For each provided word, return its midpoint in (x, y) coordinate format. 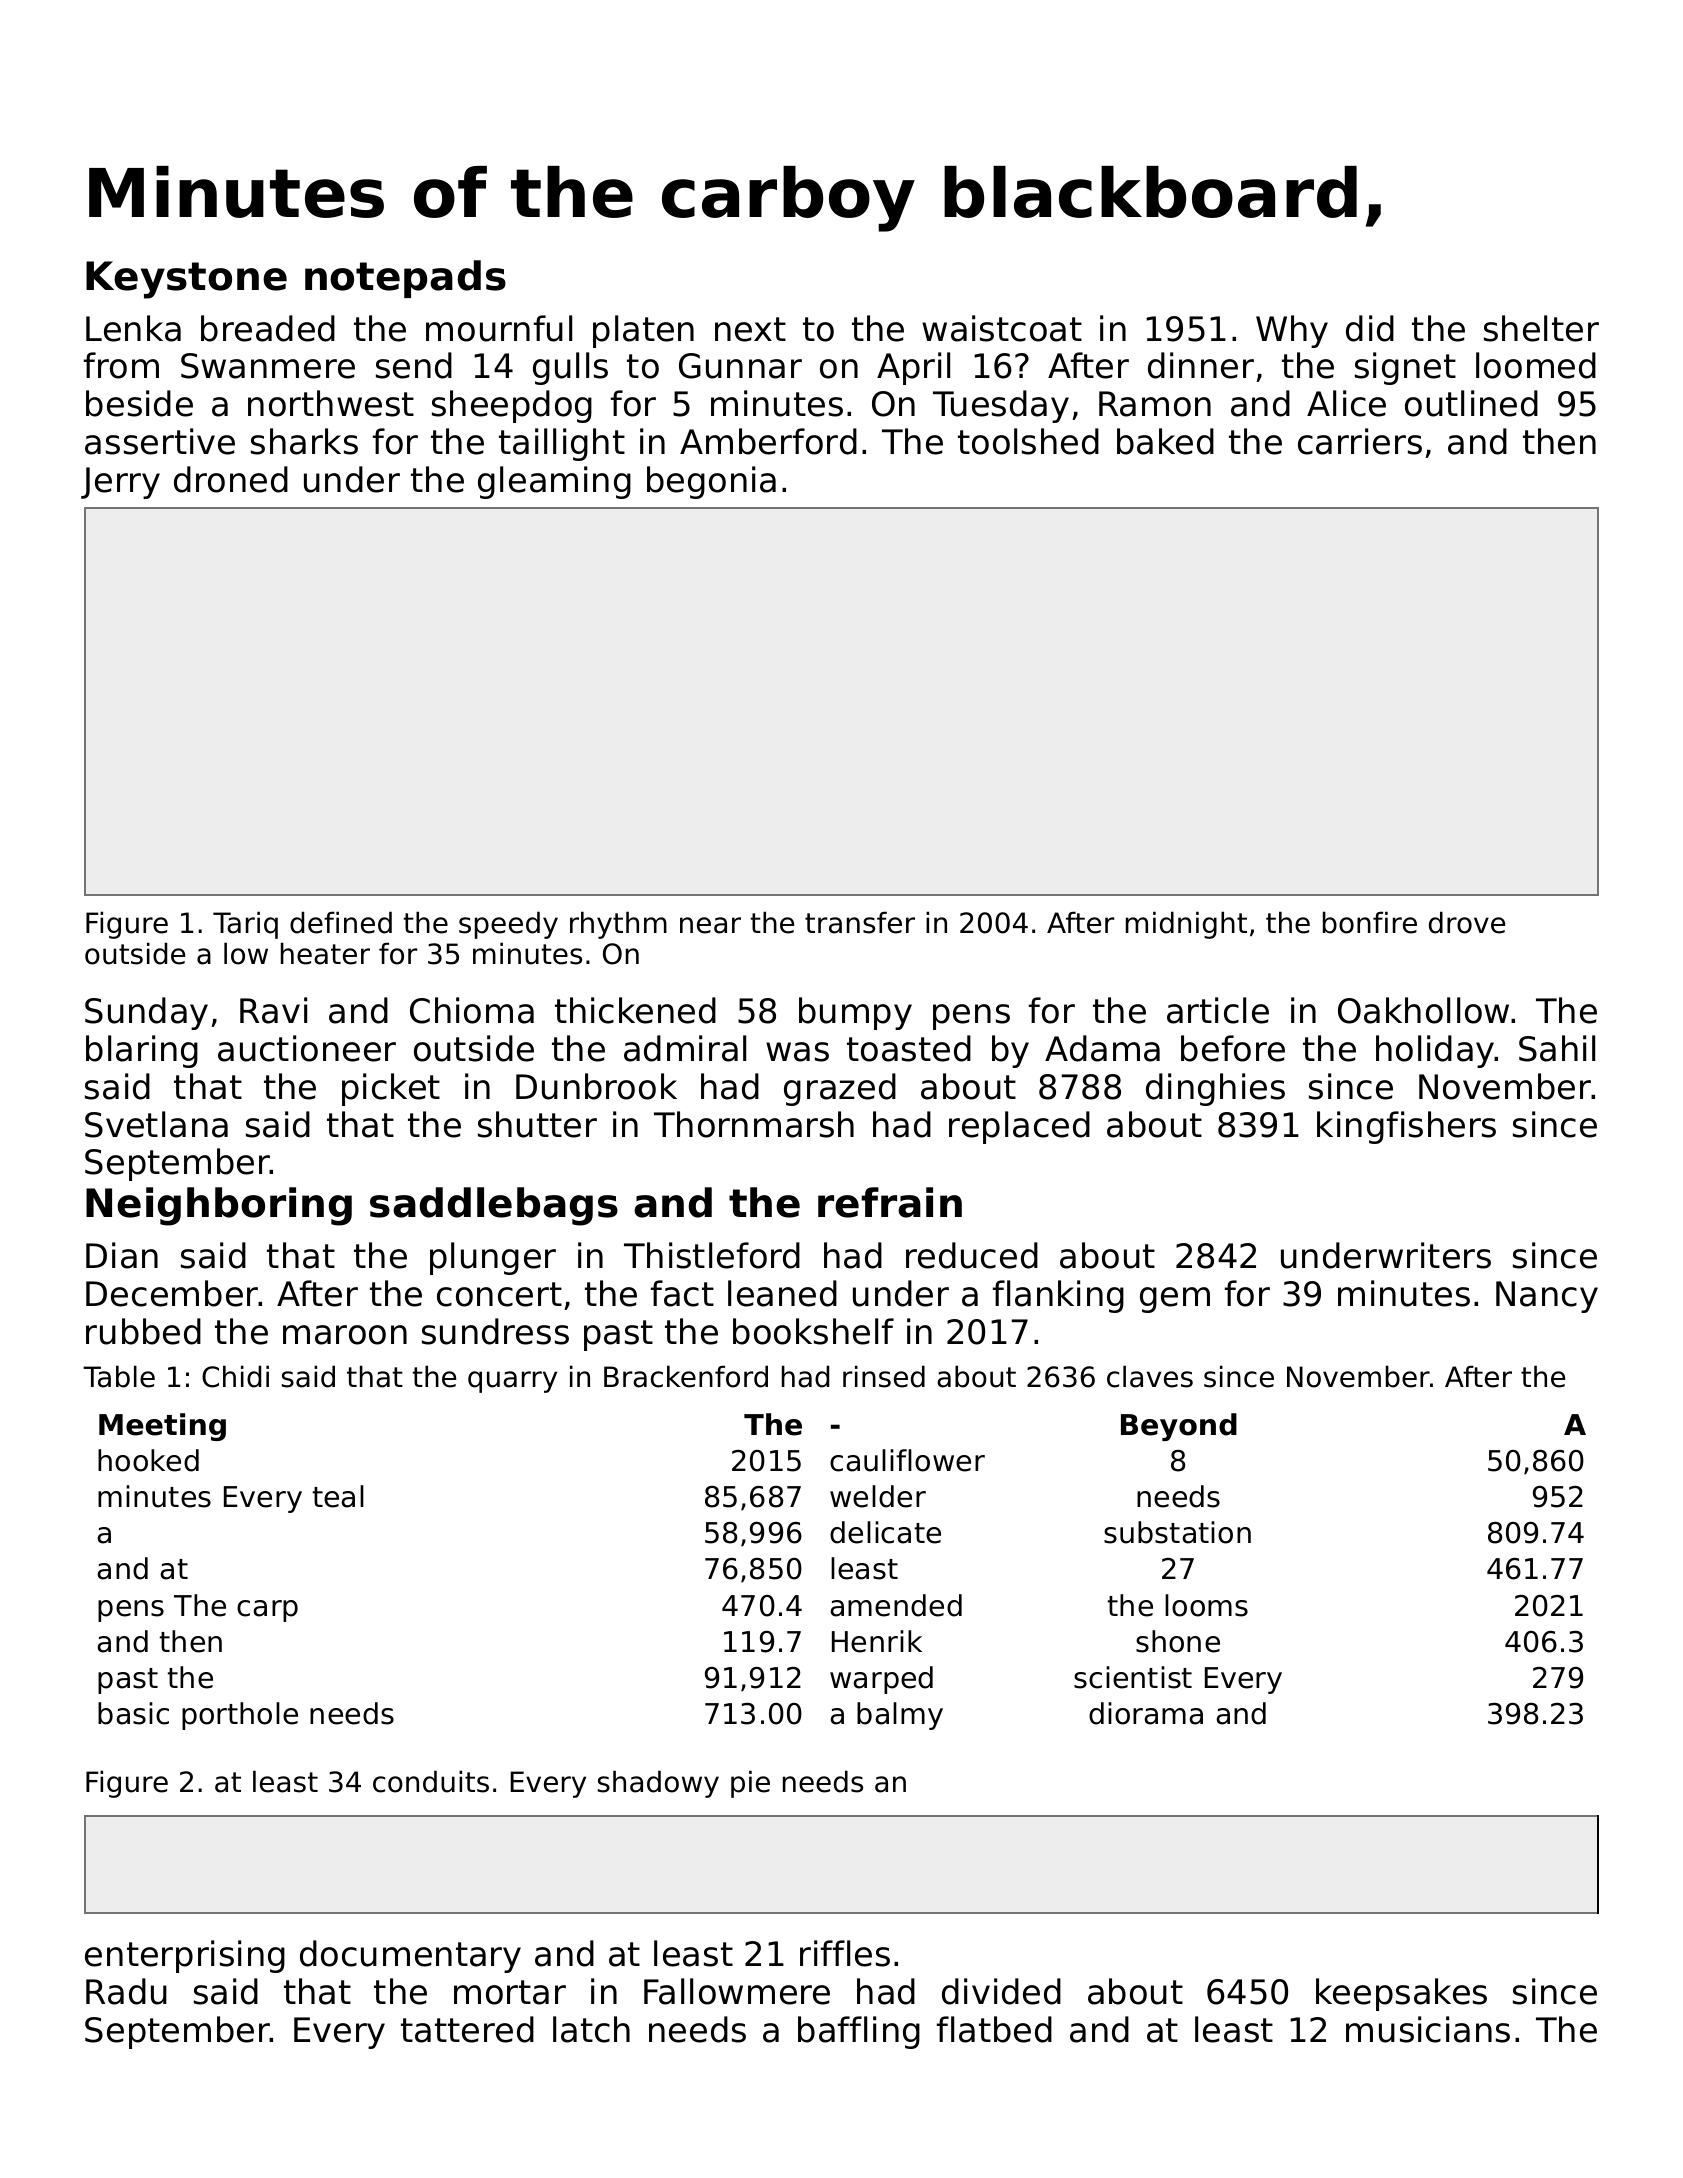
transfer (860, 922)
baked (1165, 441)
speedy (508, 925)
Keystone (186, 280)
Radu (126, 1991)
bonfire (1370, 922)
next (750, 329)
